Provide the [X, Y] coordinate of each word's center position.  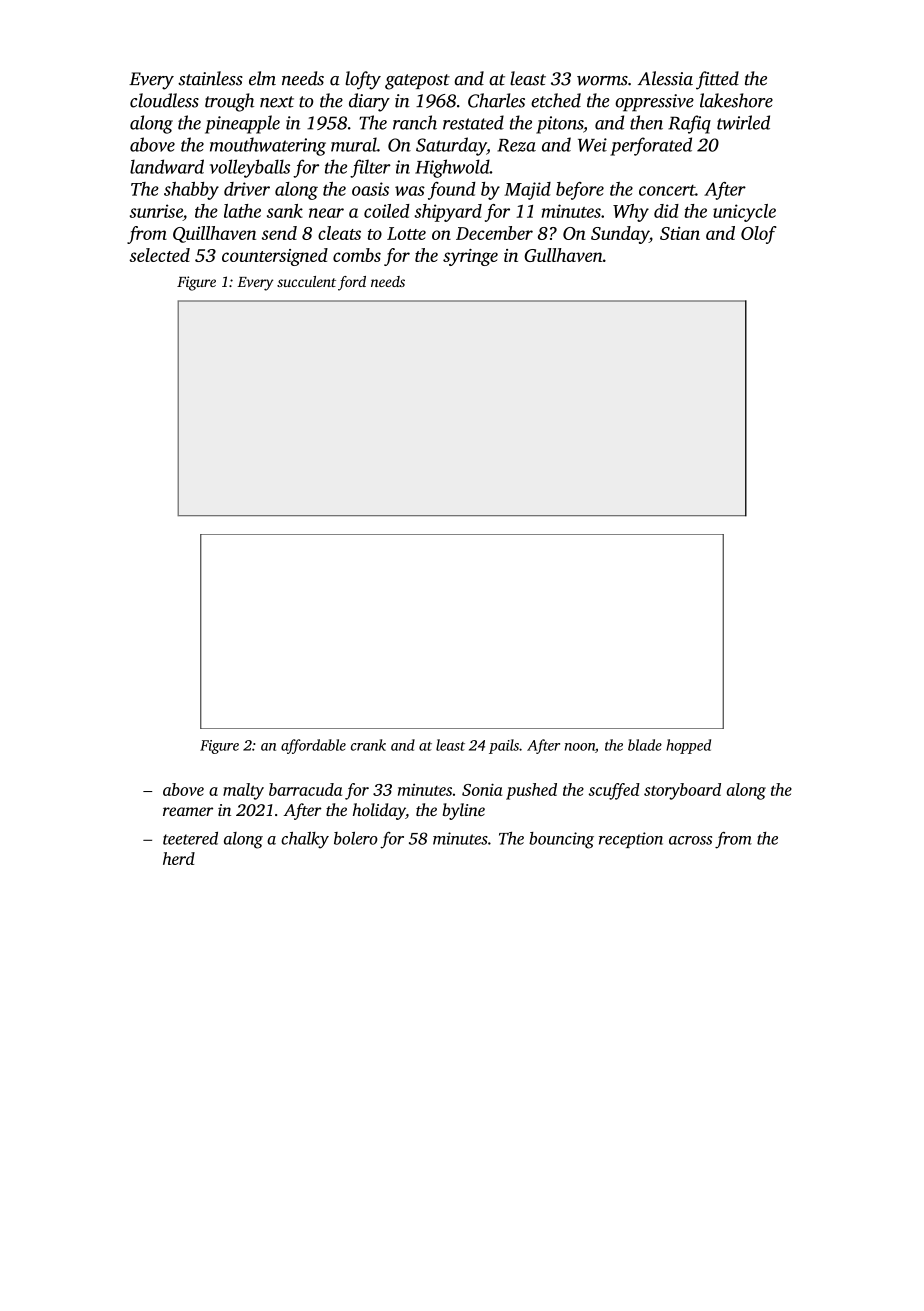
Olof [759, 235]
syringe [470, 257]
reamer [188, 811]
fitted [717, 80]
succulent [306, 281]
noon [580, 747]
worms [602, 81]
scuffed [614, 791]
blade [645, 745]
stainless [210, 78]
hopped [688, 746]
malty [243, 791]
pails [504, 746]
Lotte [406, 233]
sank [285, 211]
